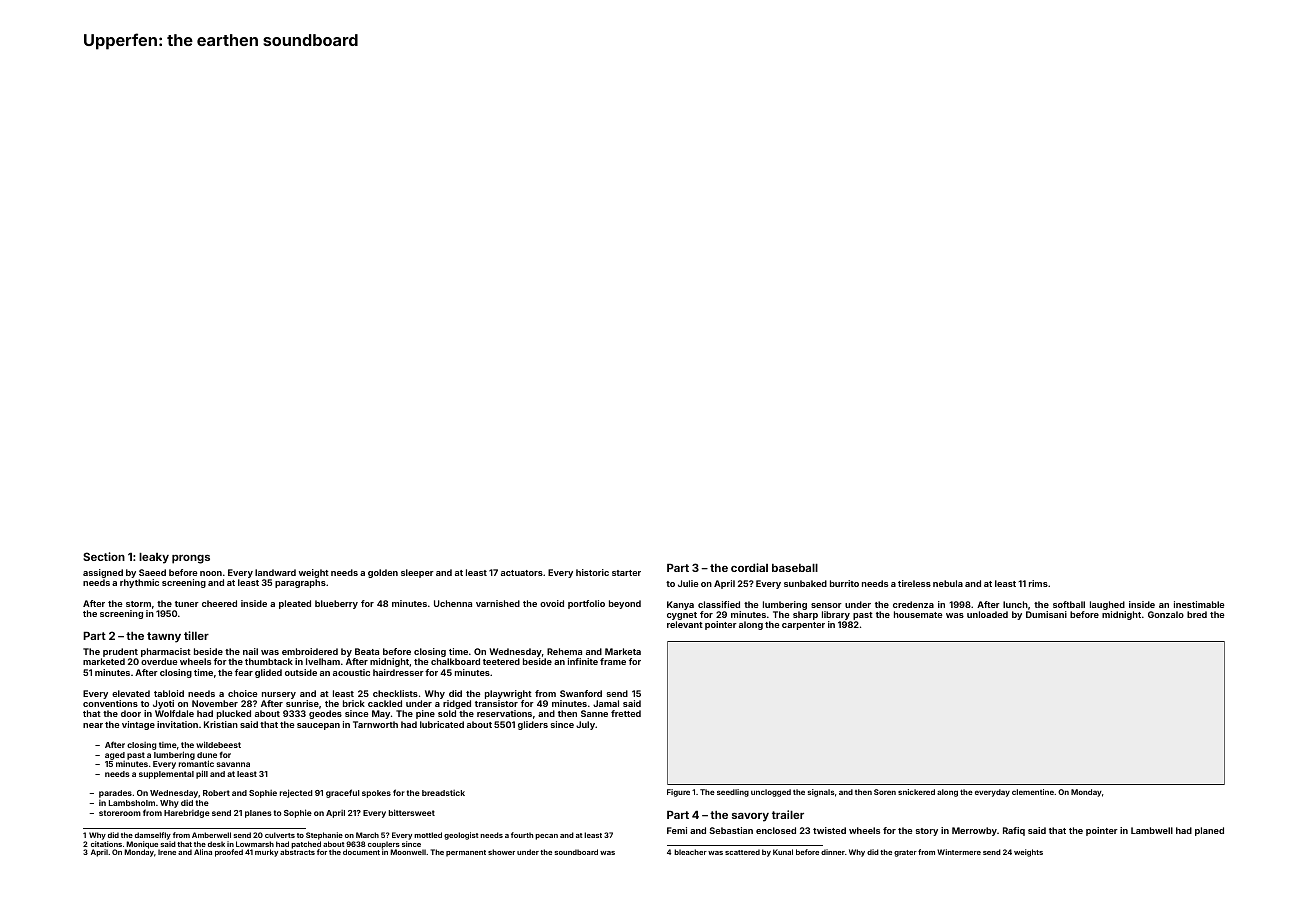  I want to click on pharmacist, so click(166, 652).
